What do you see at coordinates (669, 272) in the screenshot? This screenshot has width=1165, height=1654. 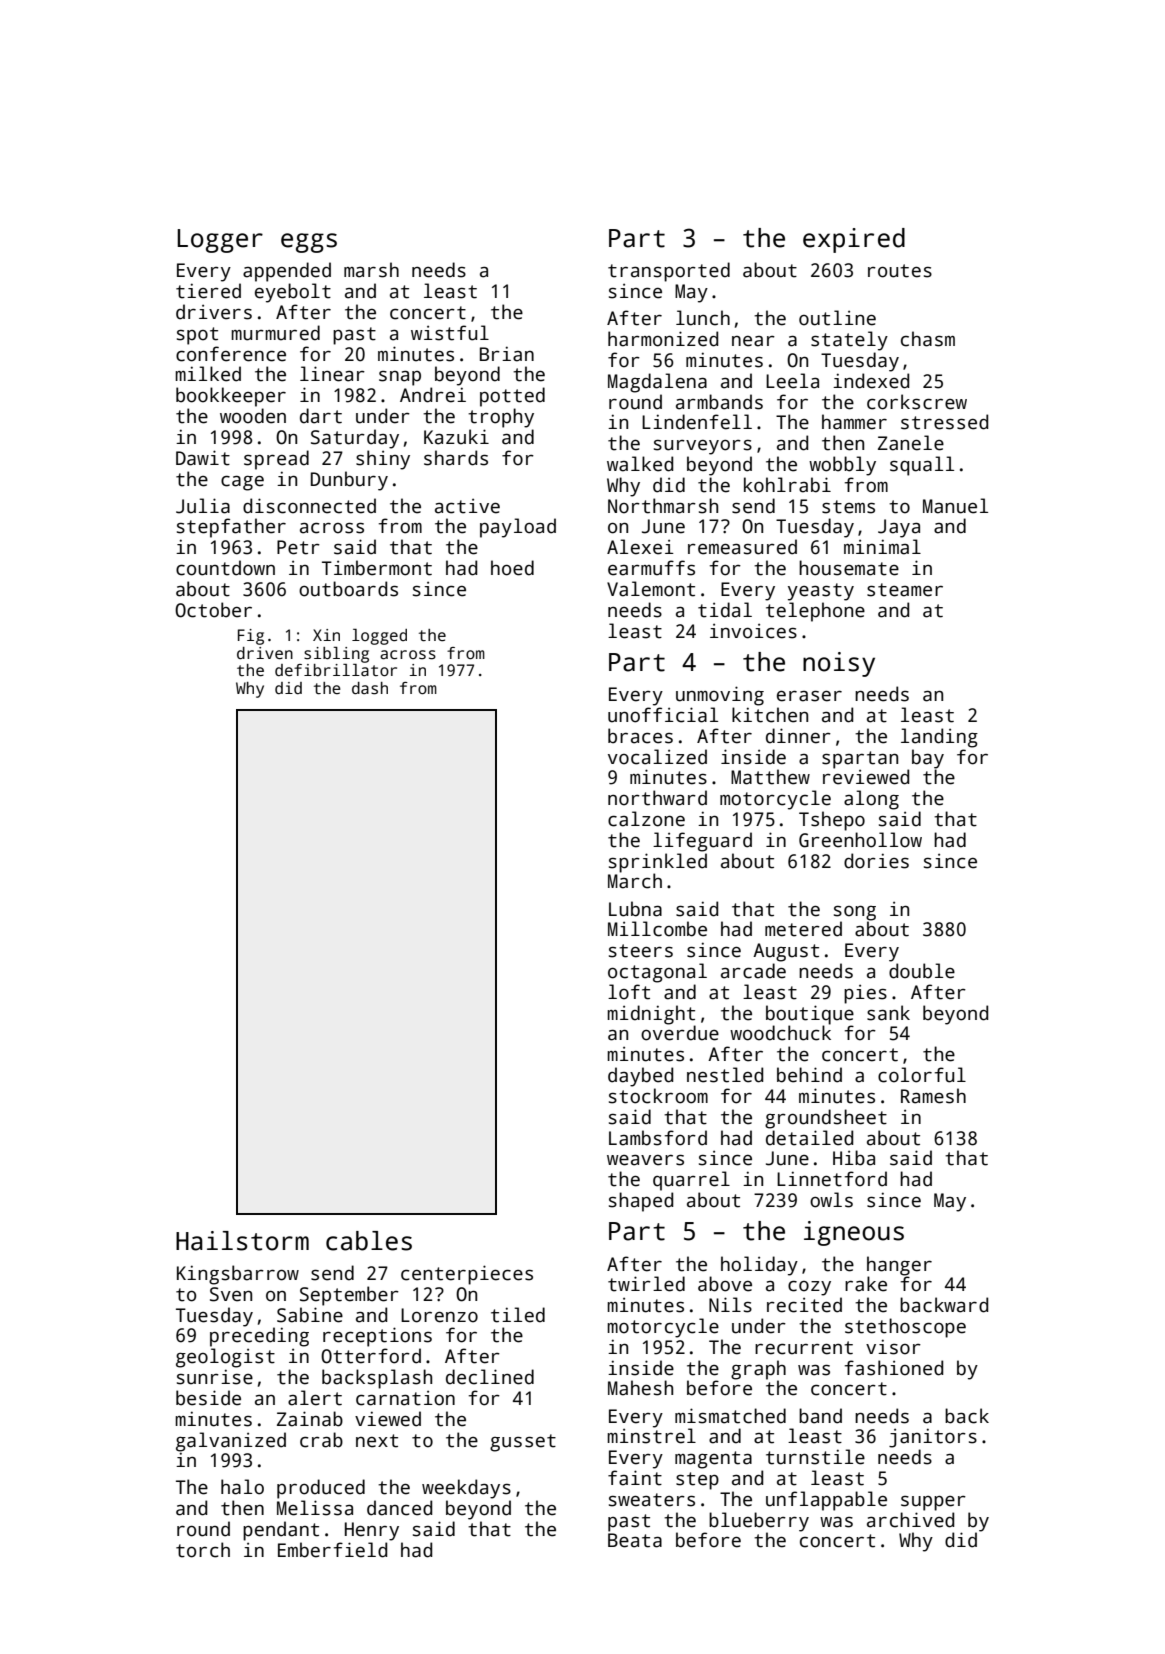 I see `transported` at bounding box center [669, 272].
